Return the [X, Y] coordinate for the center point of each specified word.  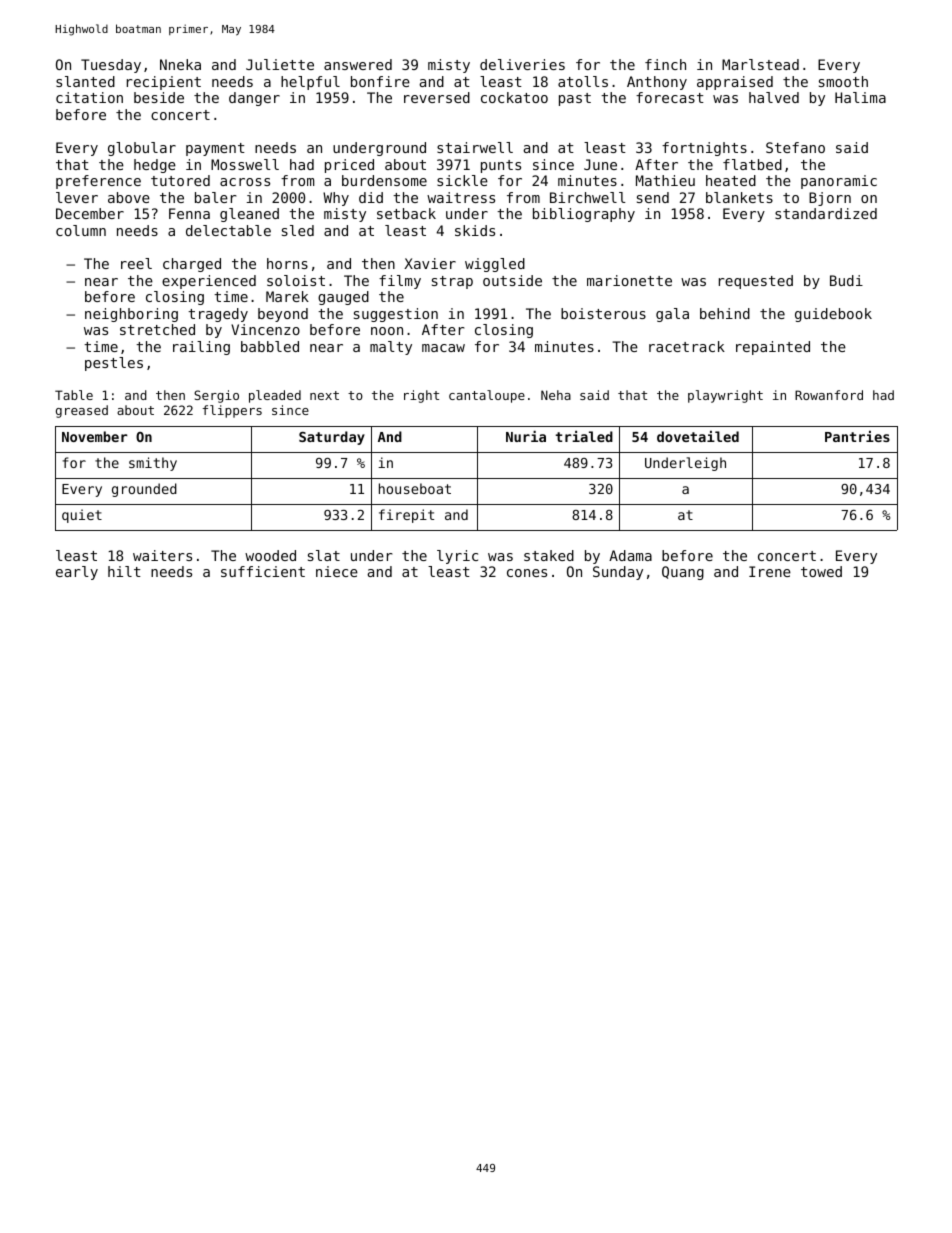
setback [406, 213]
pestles [114, 364]
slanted [85, 81]
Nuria [526, 436]
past [575, 99]
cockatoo [514, 97]
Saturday [332, 438]
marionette [629, 280]
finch [665, 64]
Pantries [857, 436]
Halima [860, 97]
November [95, 436]
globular [142, 149]
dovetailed [698, 436]
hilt [124, 571]
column [81, 230]
